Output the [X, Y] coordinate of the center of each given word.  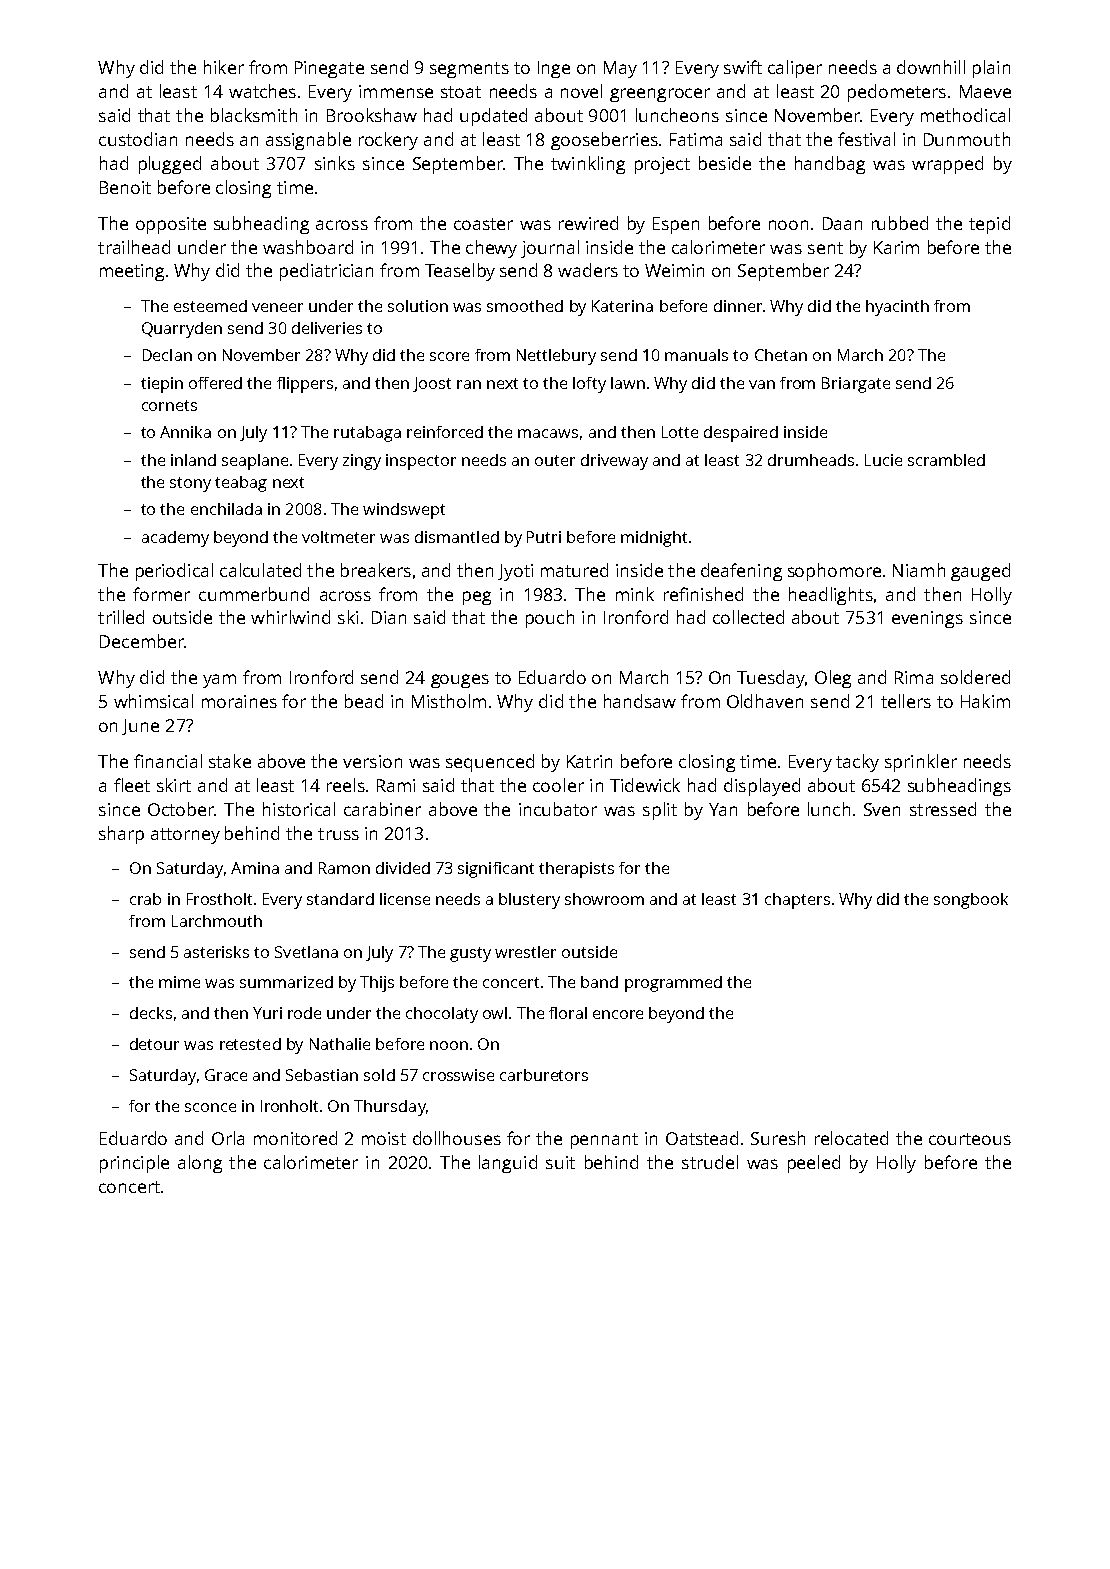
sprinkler [921, 763]
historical [299, 809]
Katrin [589, 761]
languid [508, 1164]
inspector [421, 462]
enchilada [226, 509]
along [200, 1164]
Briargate [856, 385]
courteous [970, 1139]
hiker [224, 67]
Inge [554, 69]
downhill [931, 67]
